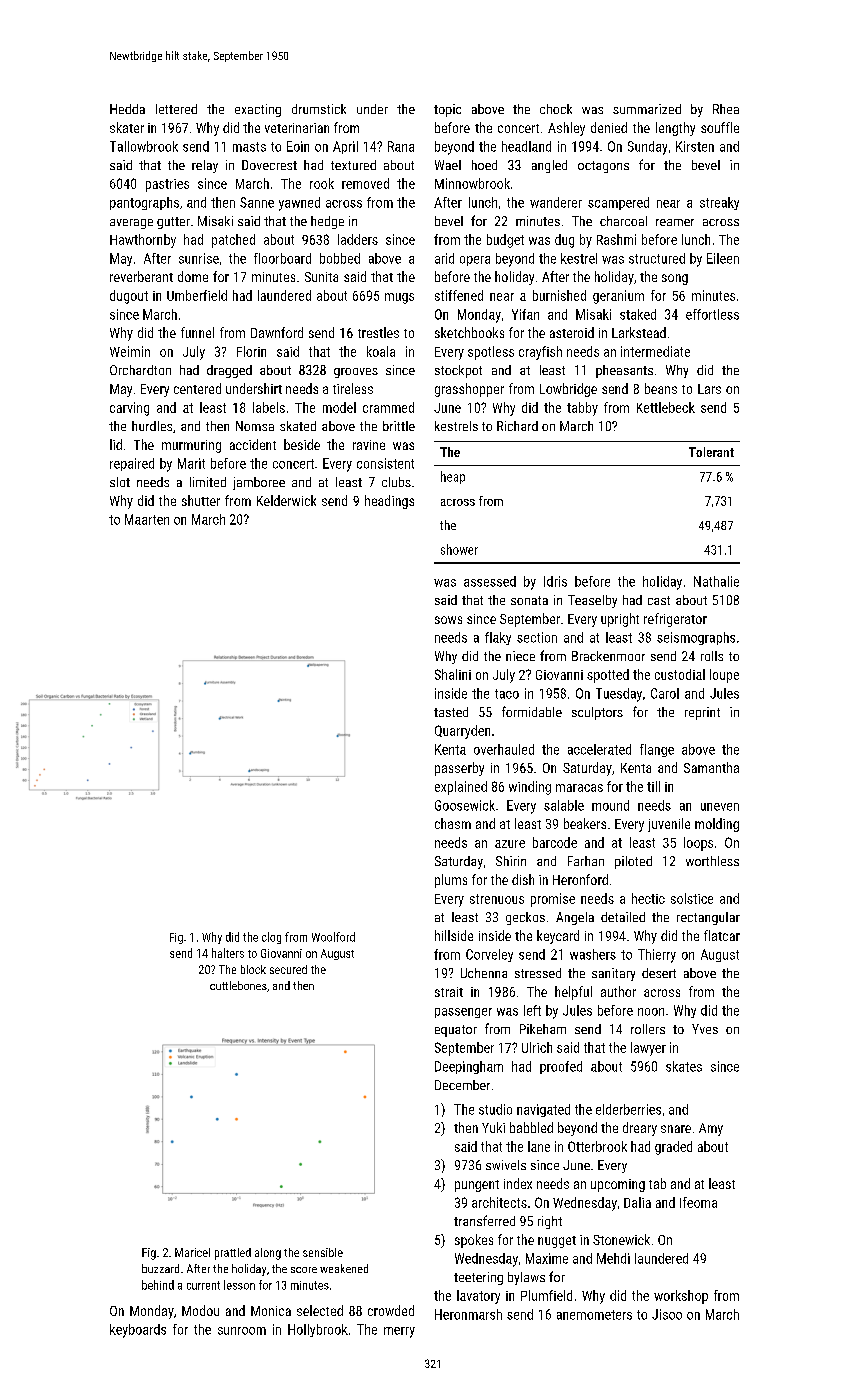 This screenshot has width=849, height=1400. What do you see at coordinates (695, 146) in the screenshot?
I see `Kirsten` at bounding box center [695, 146].
